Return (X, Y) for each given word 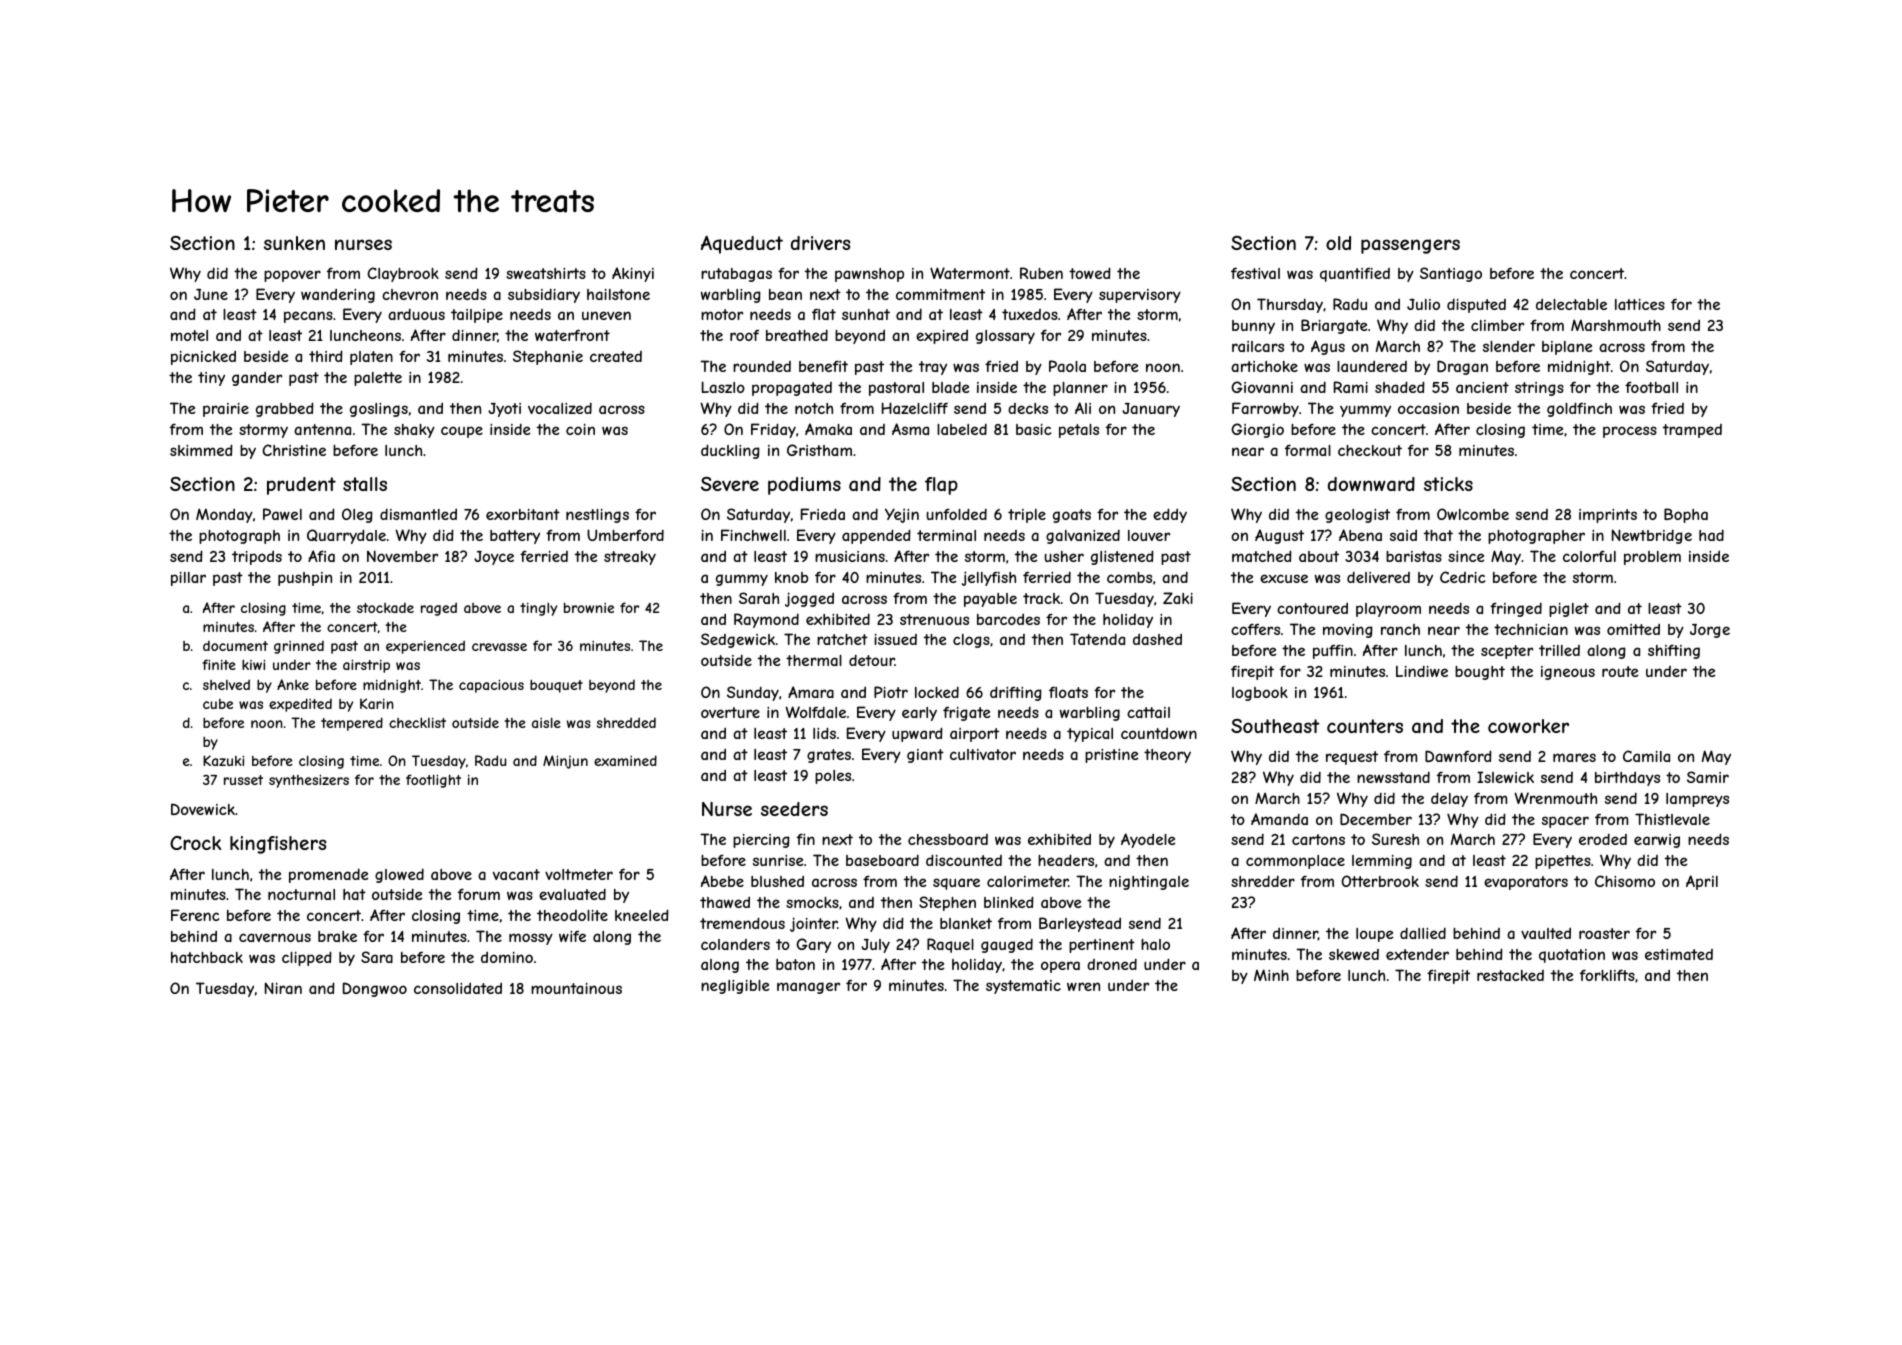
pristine (1112, 756)
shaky (414, 431)
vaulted (1546, 933)
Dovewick (203, 809)
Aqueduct (742, 244)
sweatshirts (546, 273)
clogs (971, 641)
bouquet (556, 686)
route (1620, 671)
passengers (1410, 246)
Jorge (1710, 631)
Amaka (828, 429)
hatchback (207, 957)
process (1630, 432)
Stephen (947, 903)
